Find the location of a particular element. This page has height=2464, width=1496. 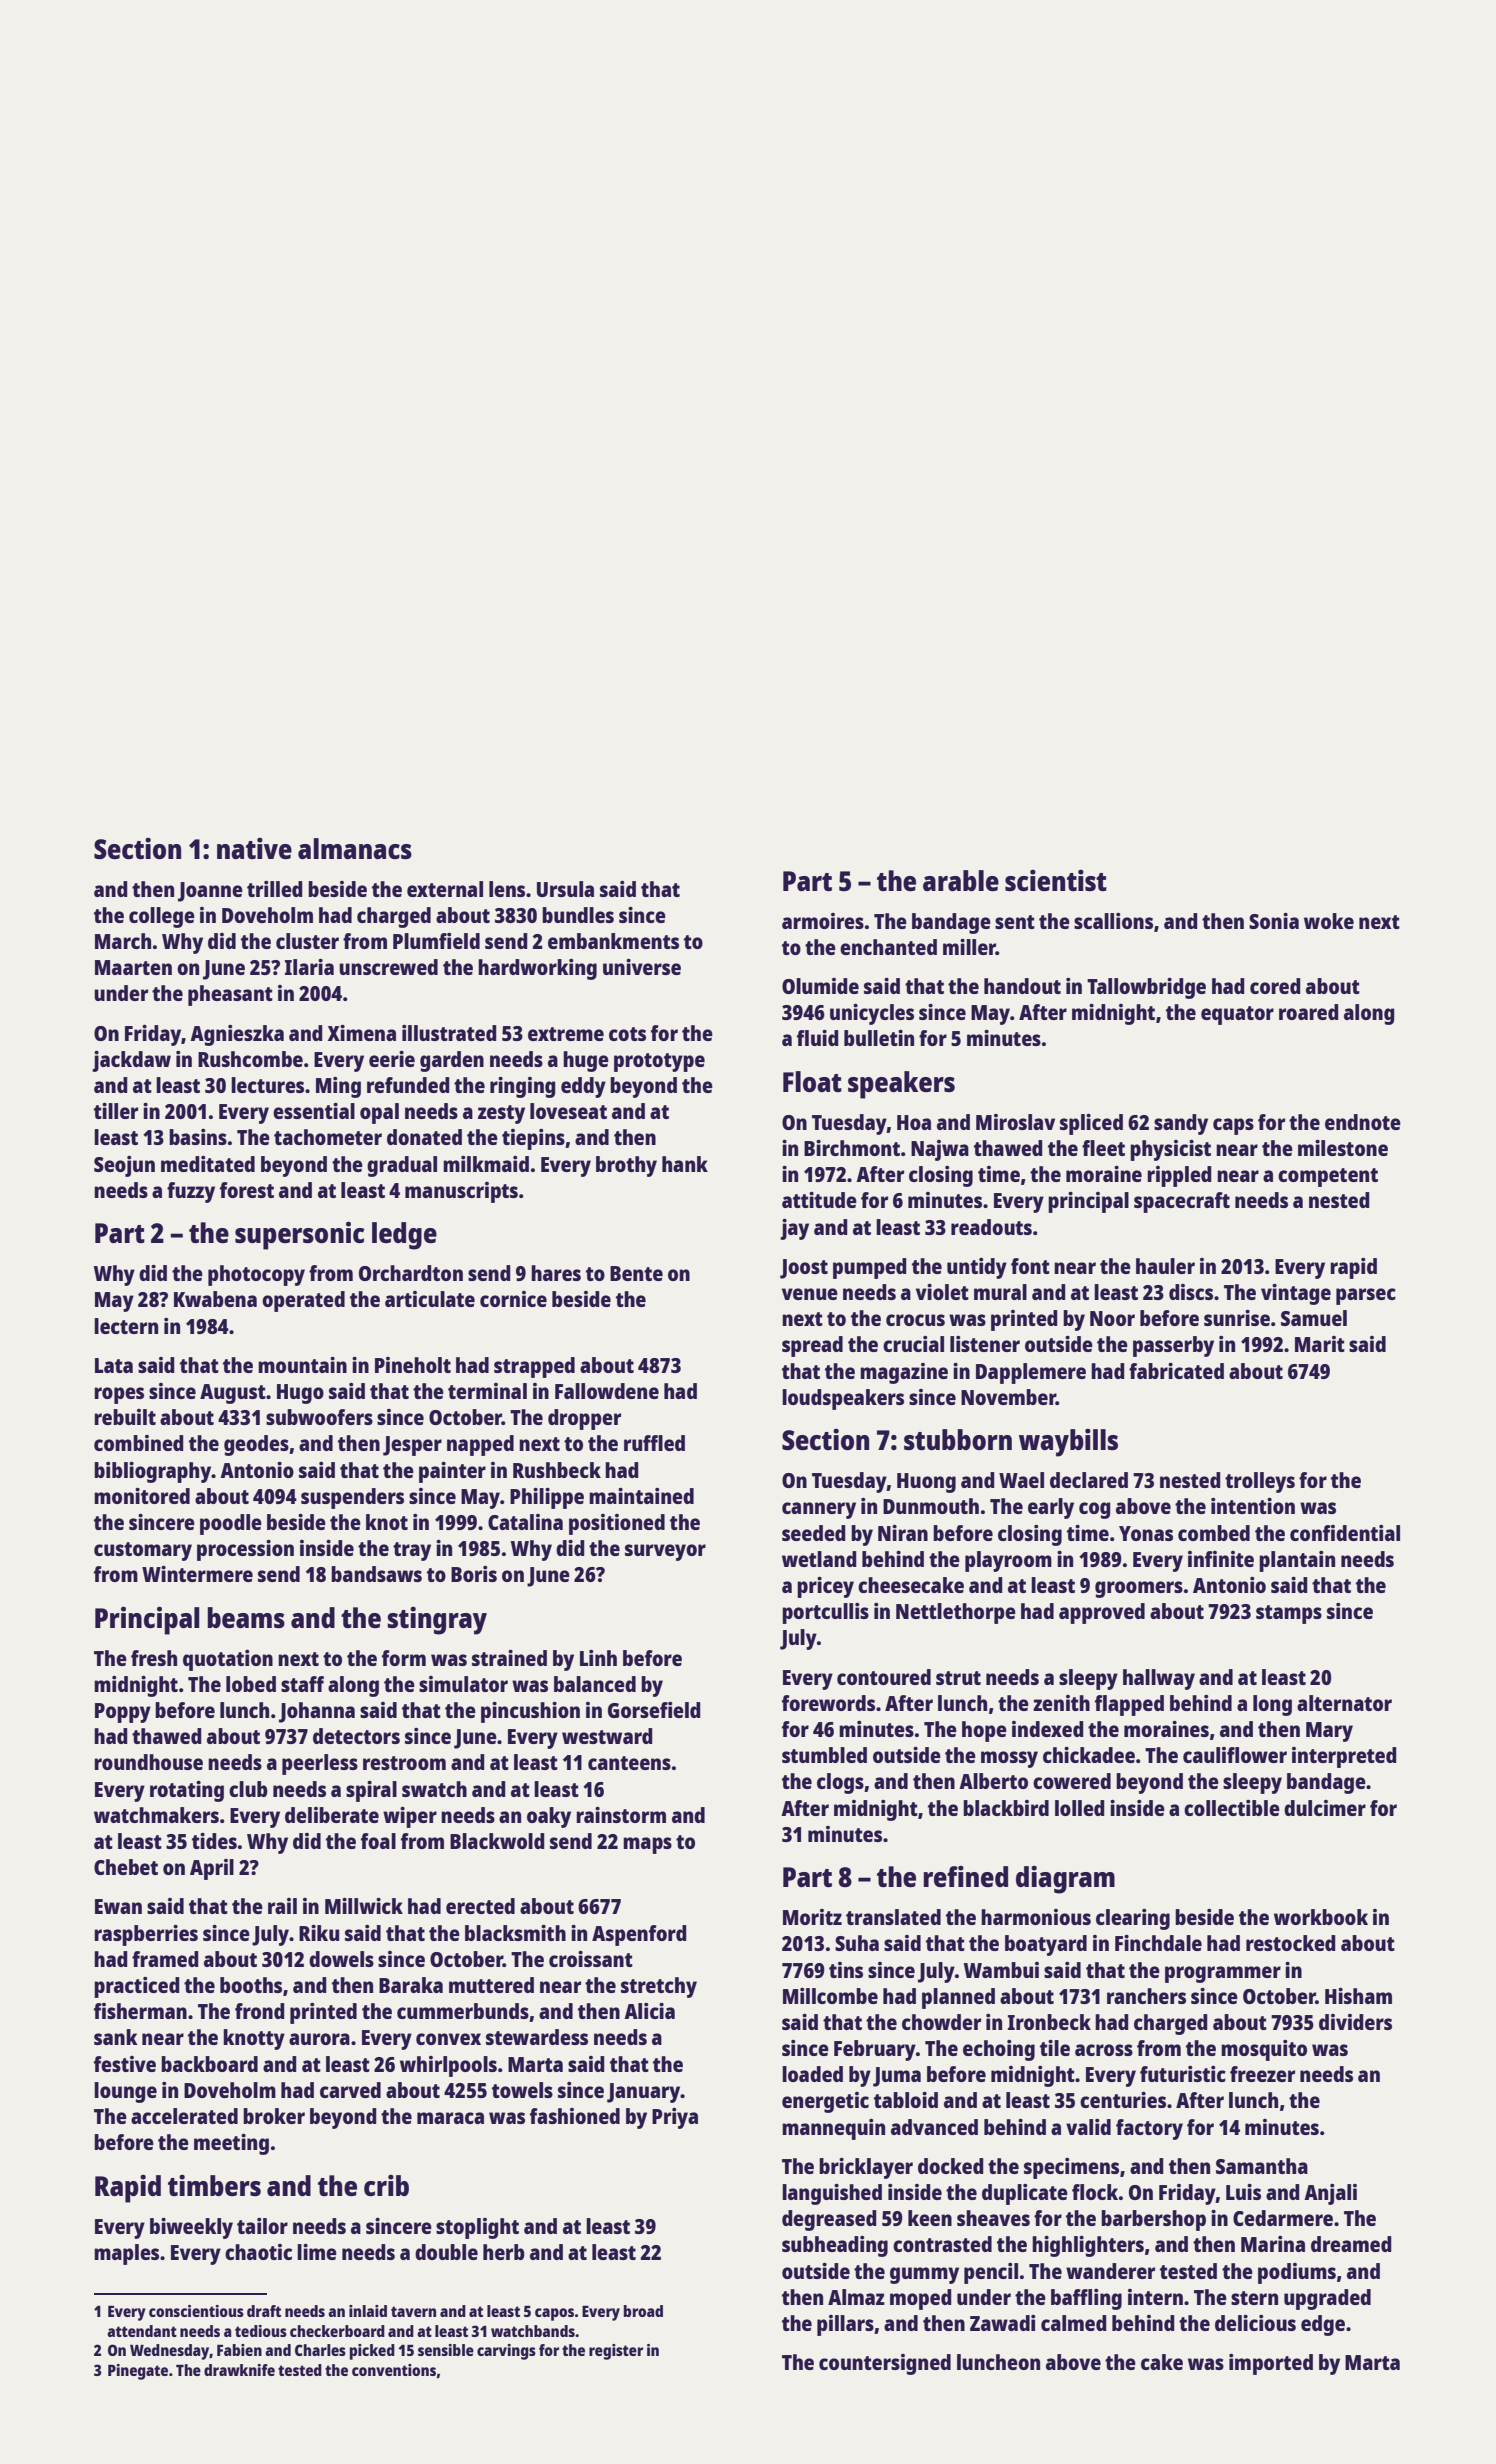

Ironbeck is located at coordinates (1049, 2022).
